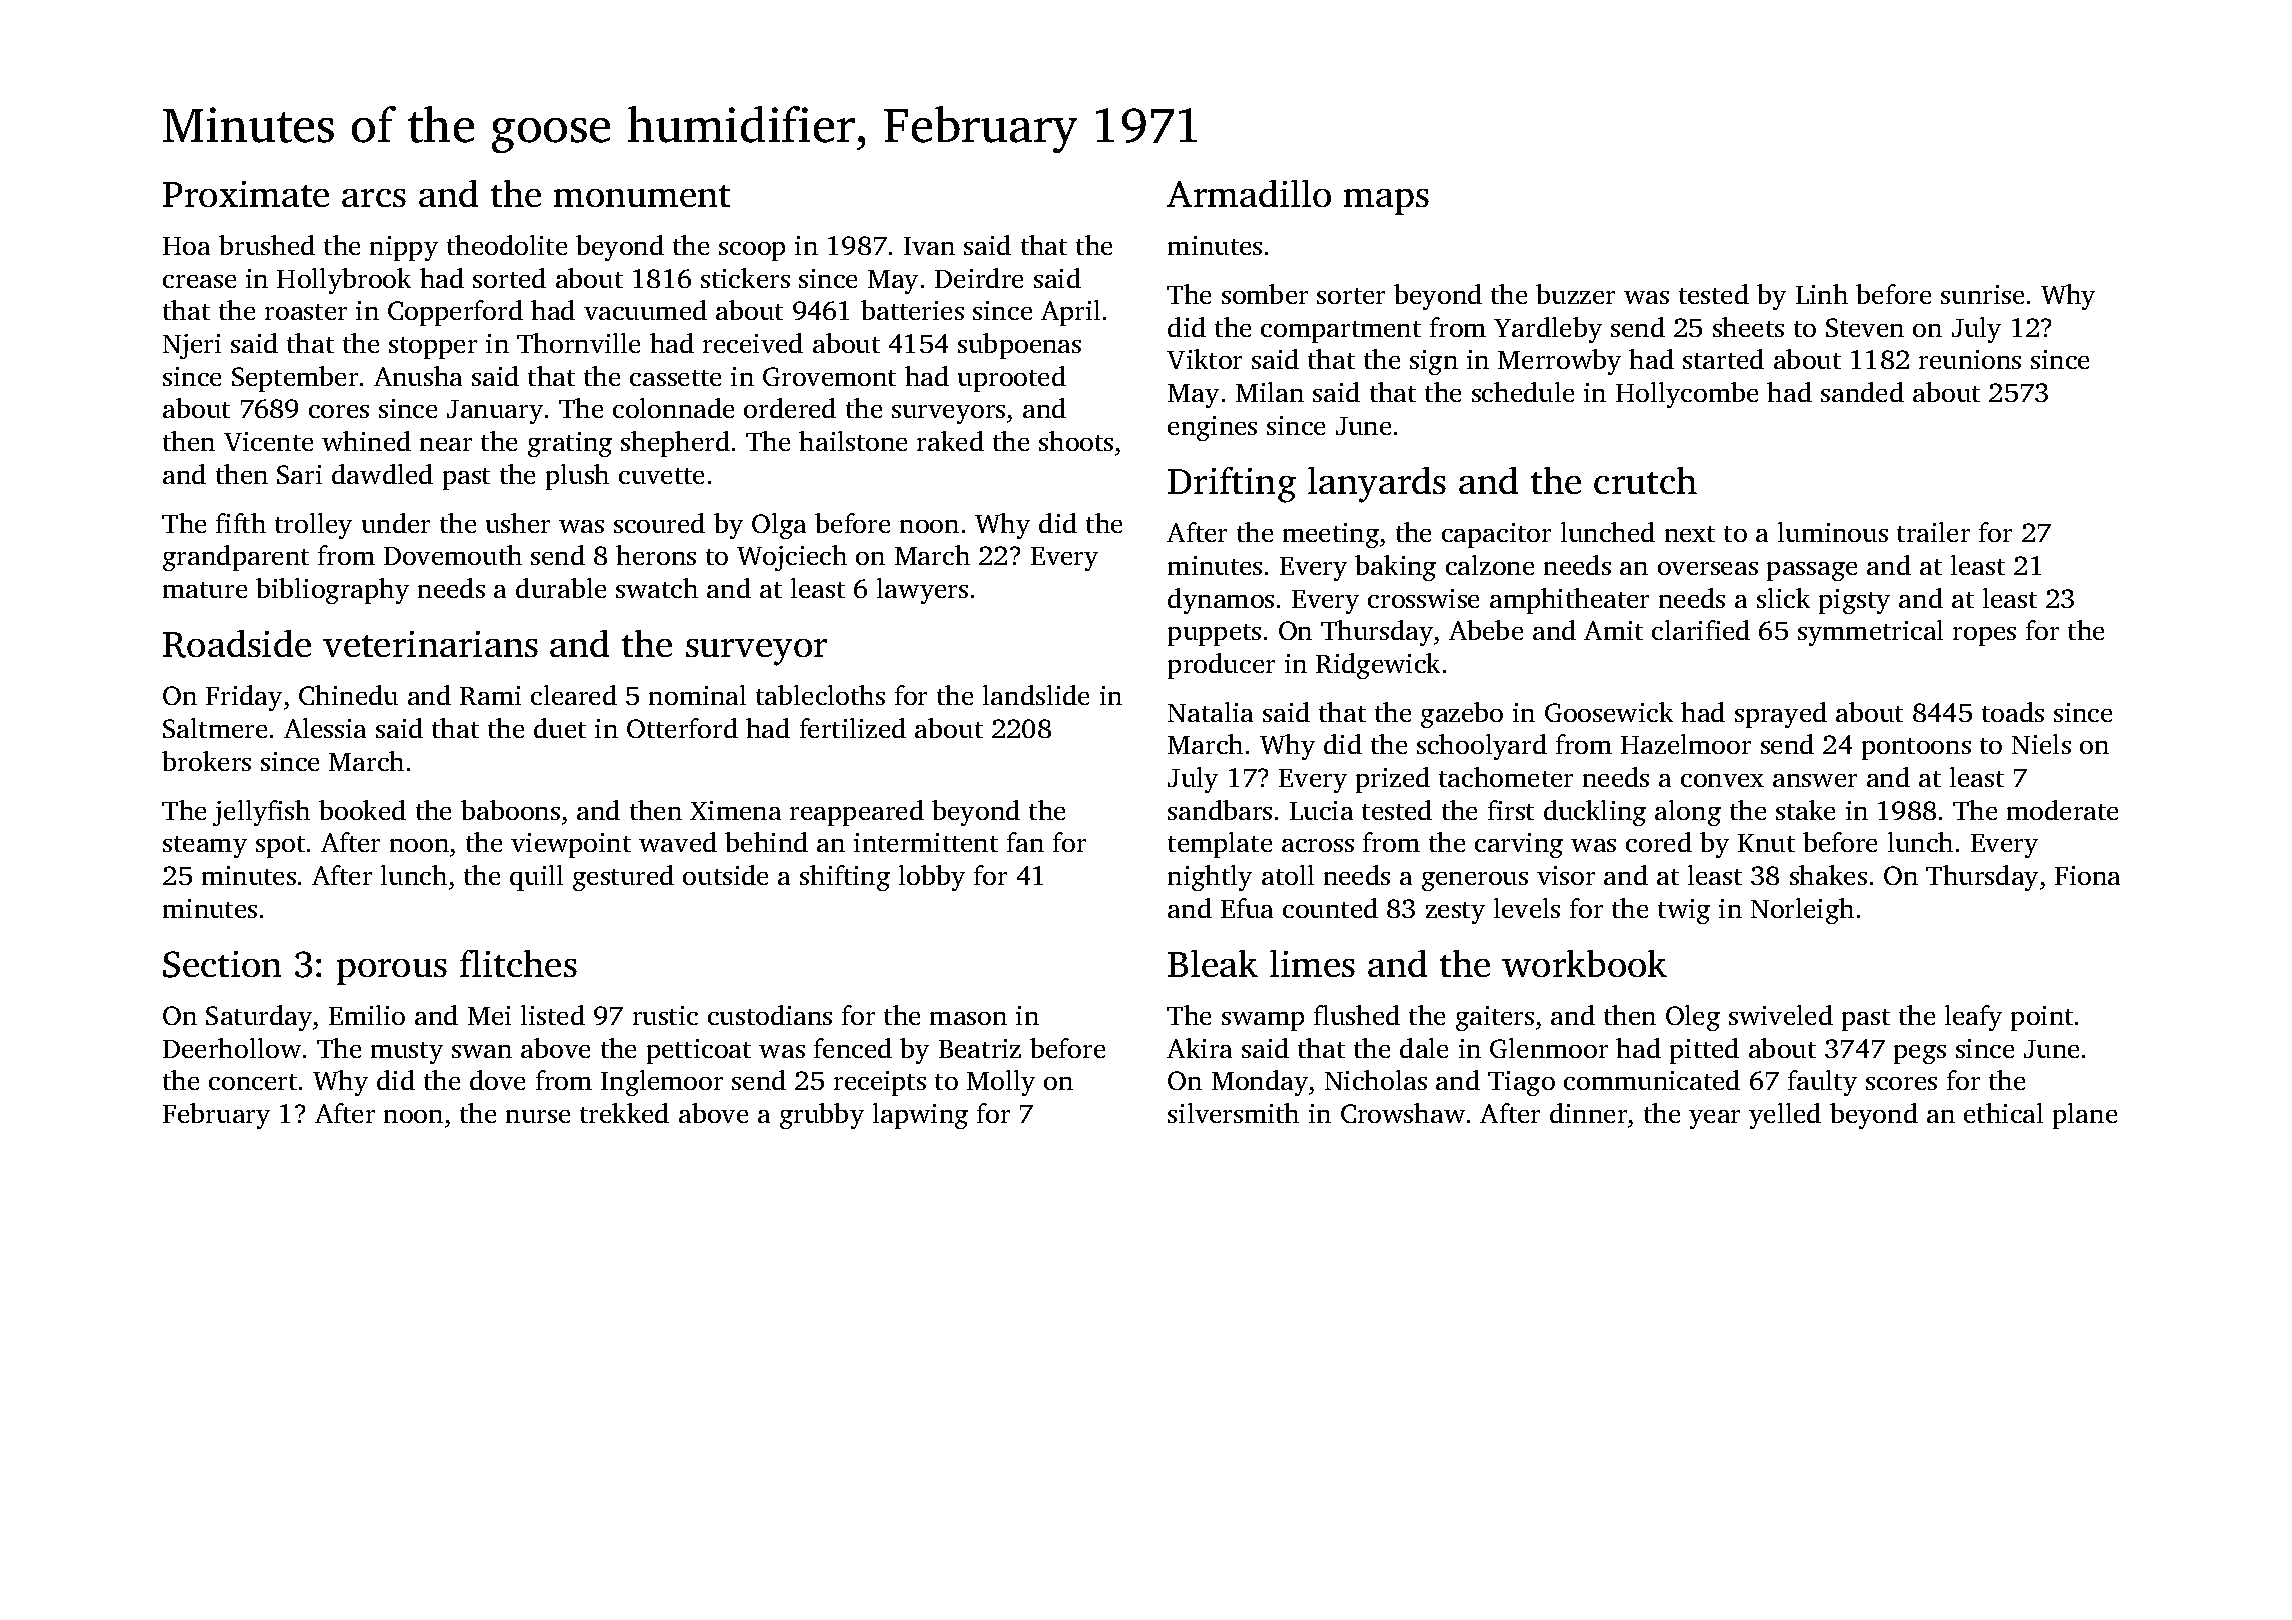  What do you see at coordinates (215, 728) in the screenshot?
I see `Saltmere` at bounding box center [215, 728].
